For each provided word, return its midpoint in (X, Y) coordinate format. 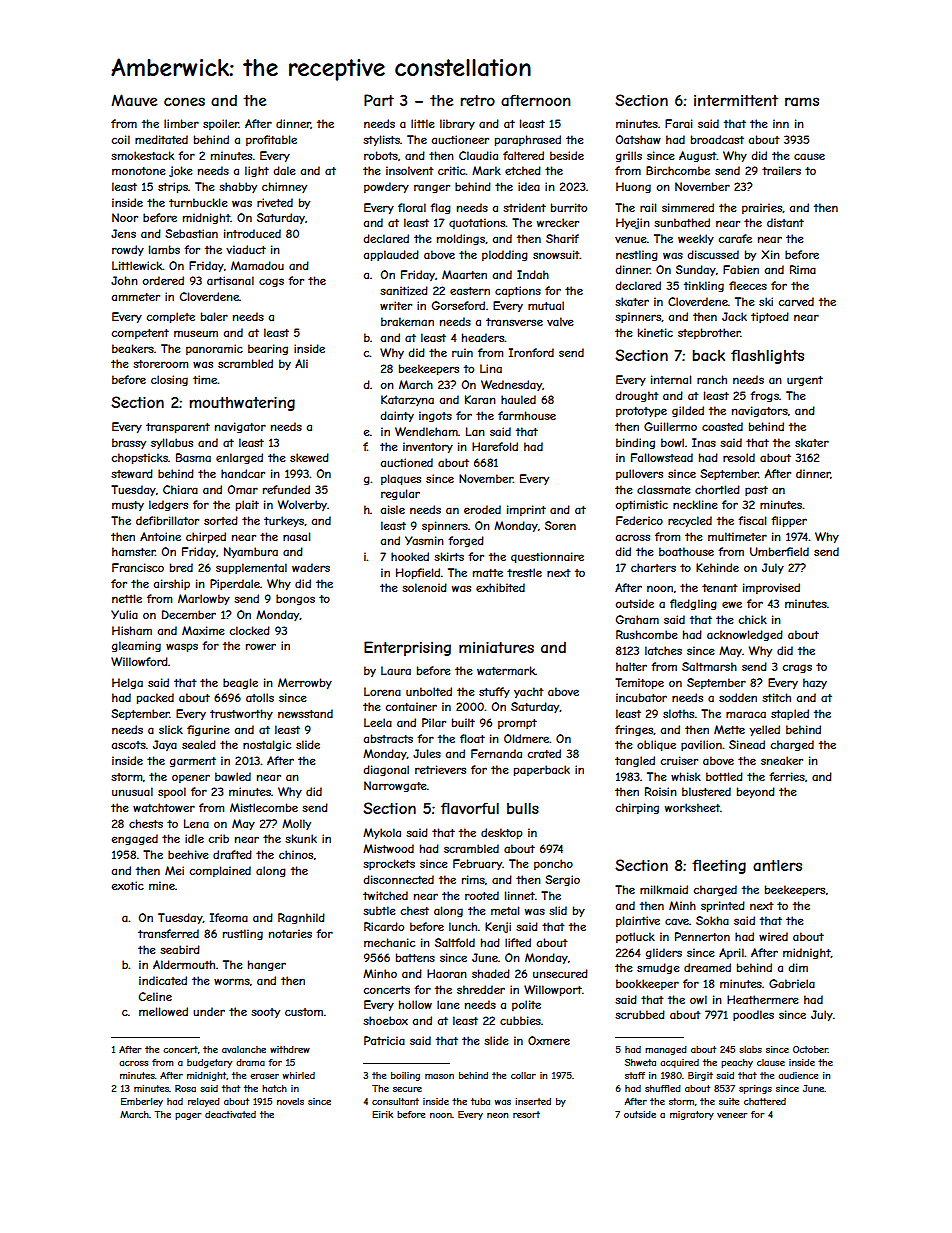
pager (188, 1116)
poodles (753, 1015)
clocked (250, 630)
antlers (777, 865)
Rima (803, 269)
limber (181, 123)
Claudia (478, 155)
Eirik (382, 1114)
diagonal (386, 770)
